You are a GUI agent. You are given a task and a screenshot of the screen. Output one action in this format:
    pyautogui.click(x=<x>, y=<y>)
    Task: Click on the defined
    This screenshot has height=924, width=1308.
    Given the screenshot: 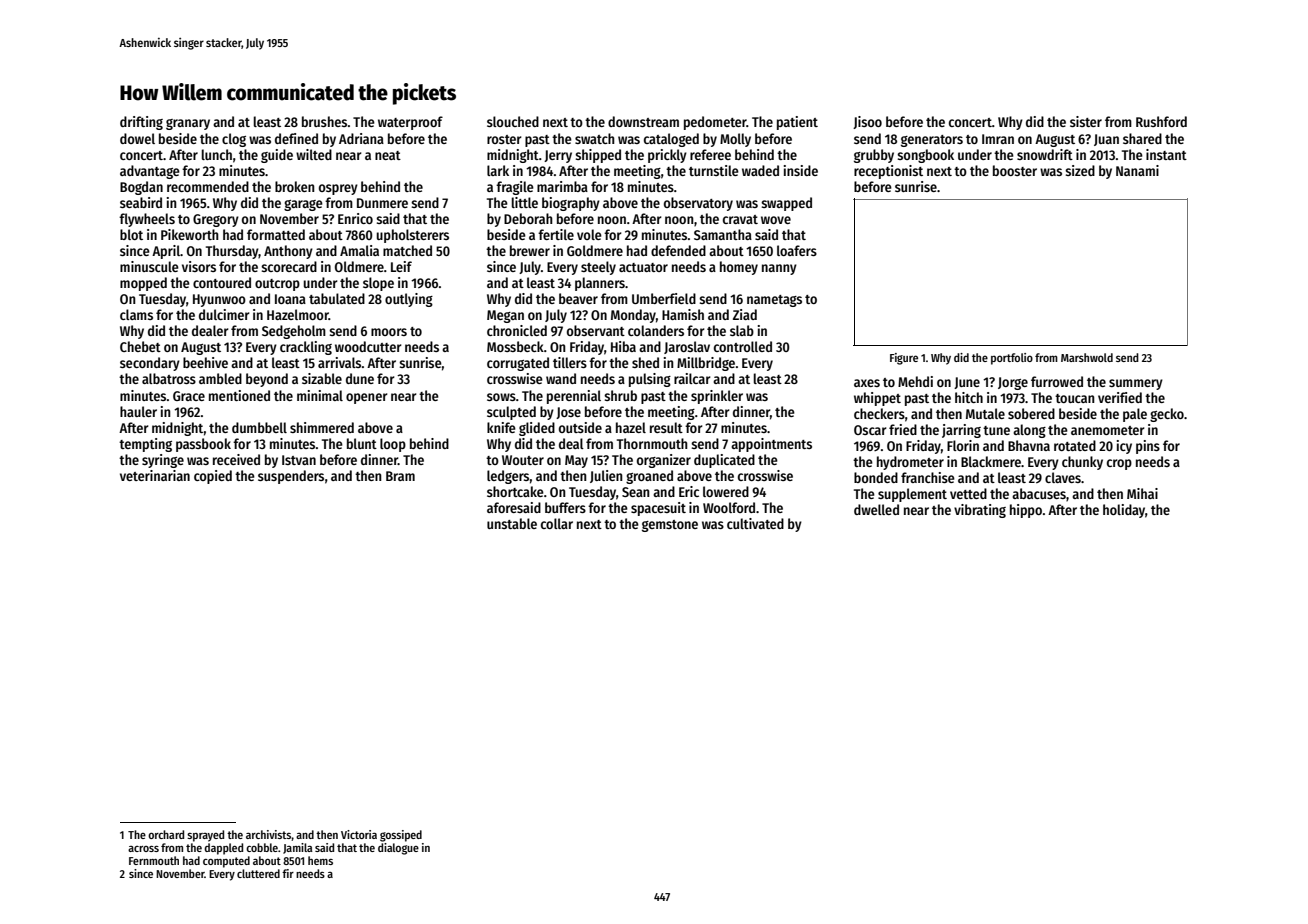 What is the action you would take?
    pyautogui.click(x=296, y=138)
